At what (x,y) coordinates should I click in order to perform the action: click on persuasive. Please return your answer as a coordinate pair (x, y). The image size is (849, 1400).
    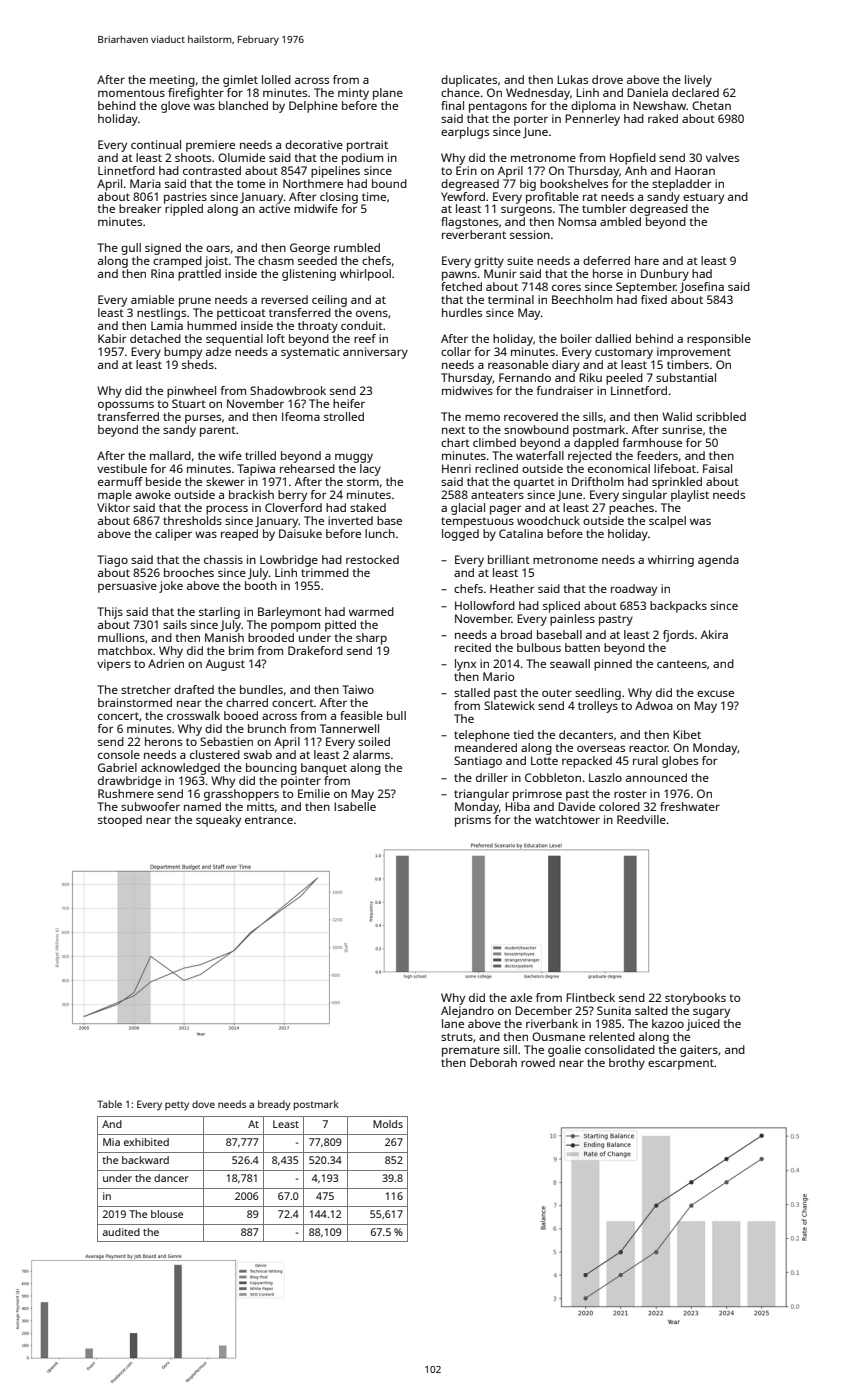
    Looking at the image, I should click on (127, 587).
